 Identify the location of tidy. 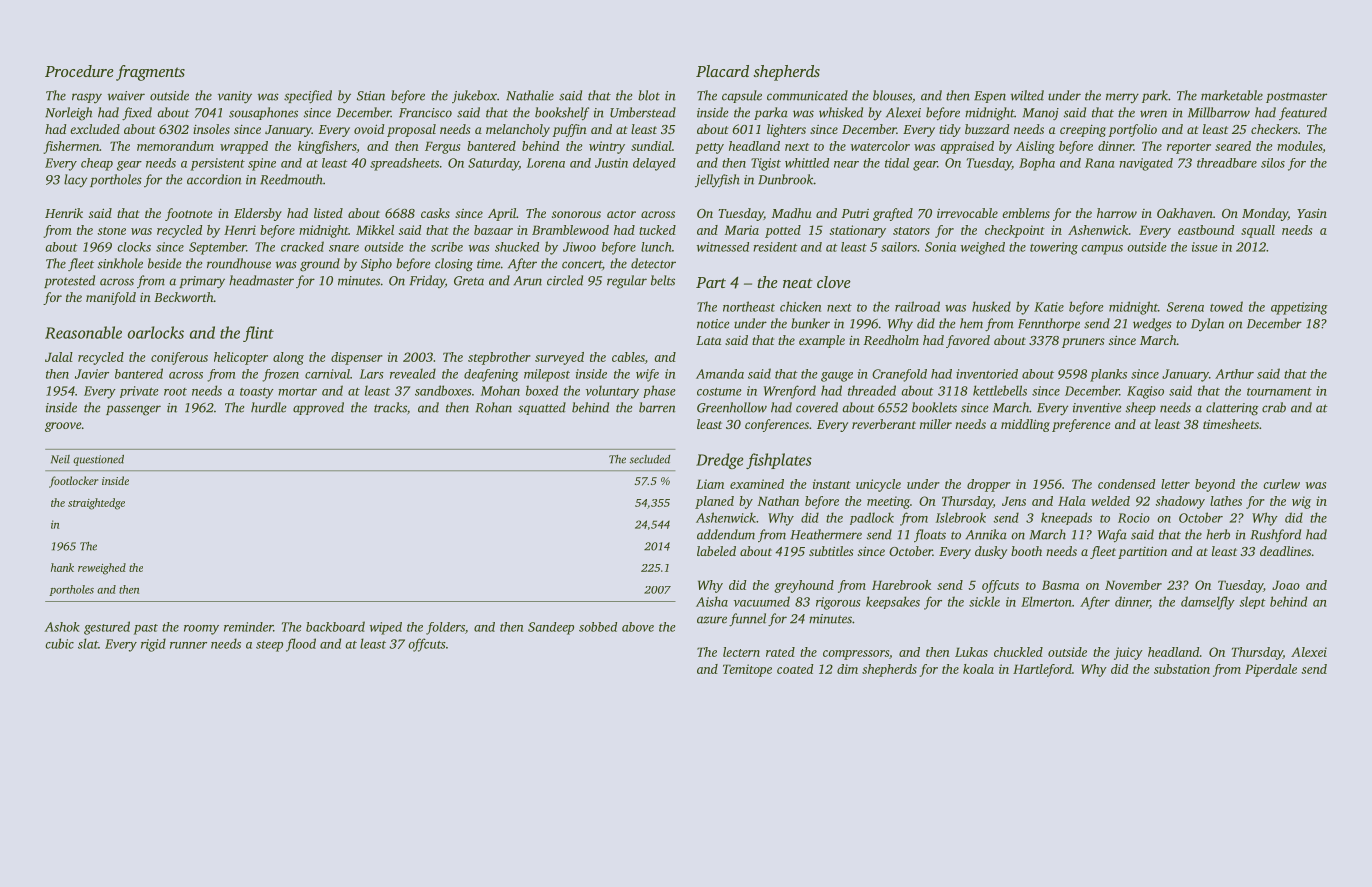
(950, 130).
